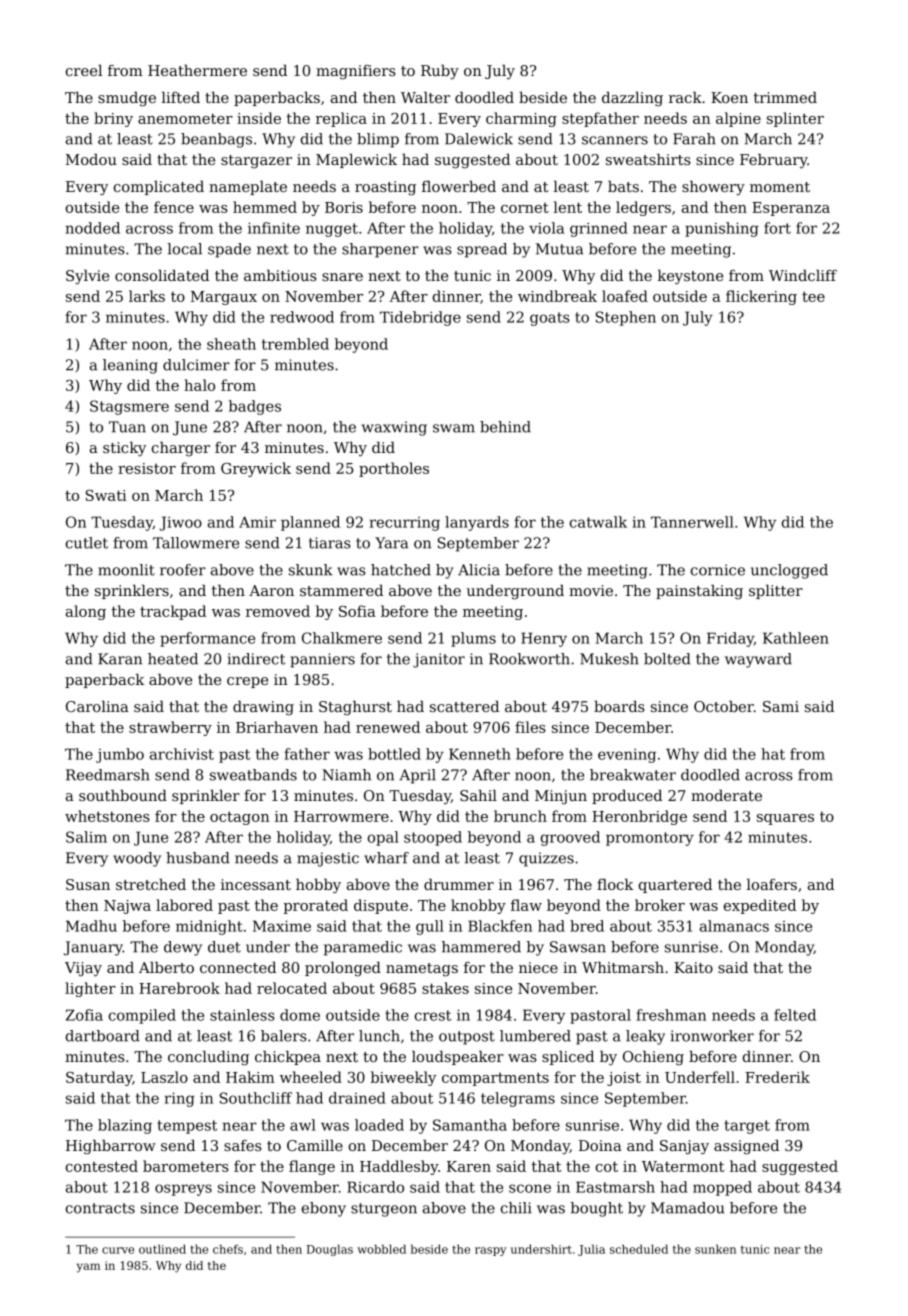  Describe the element at coordinates (772, 884) in the image. I see `loafers` at that location.
